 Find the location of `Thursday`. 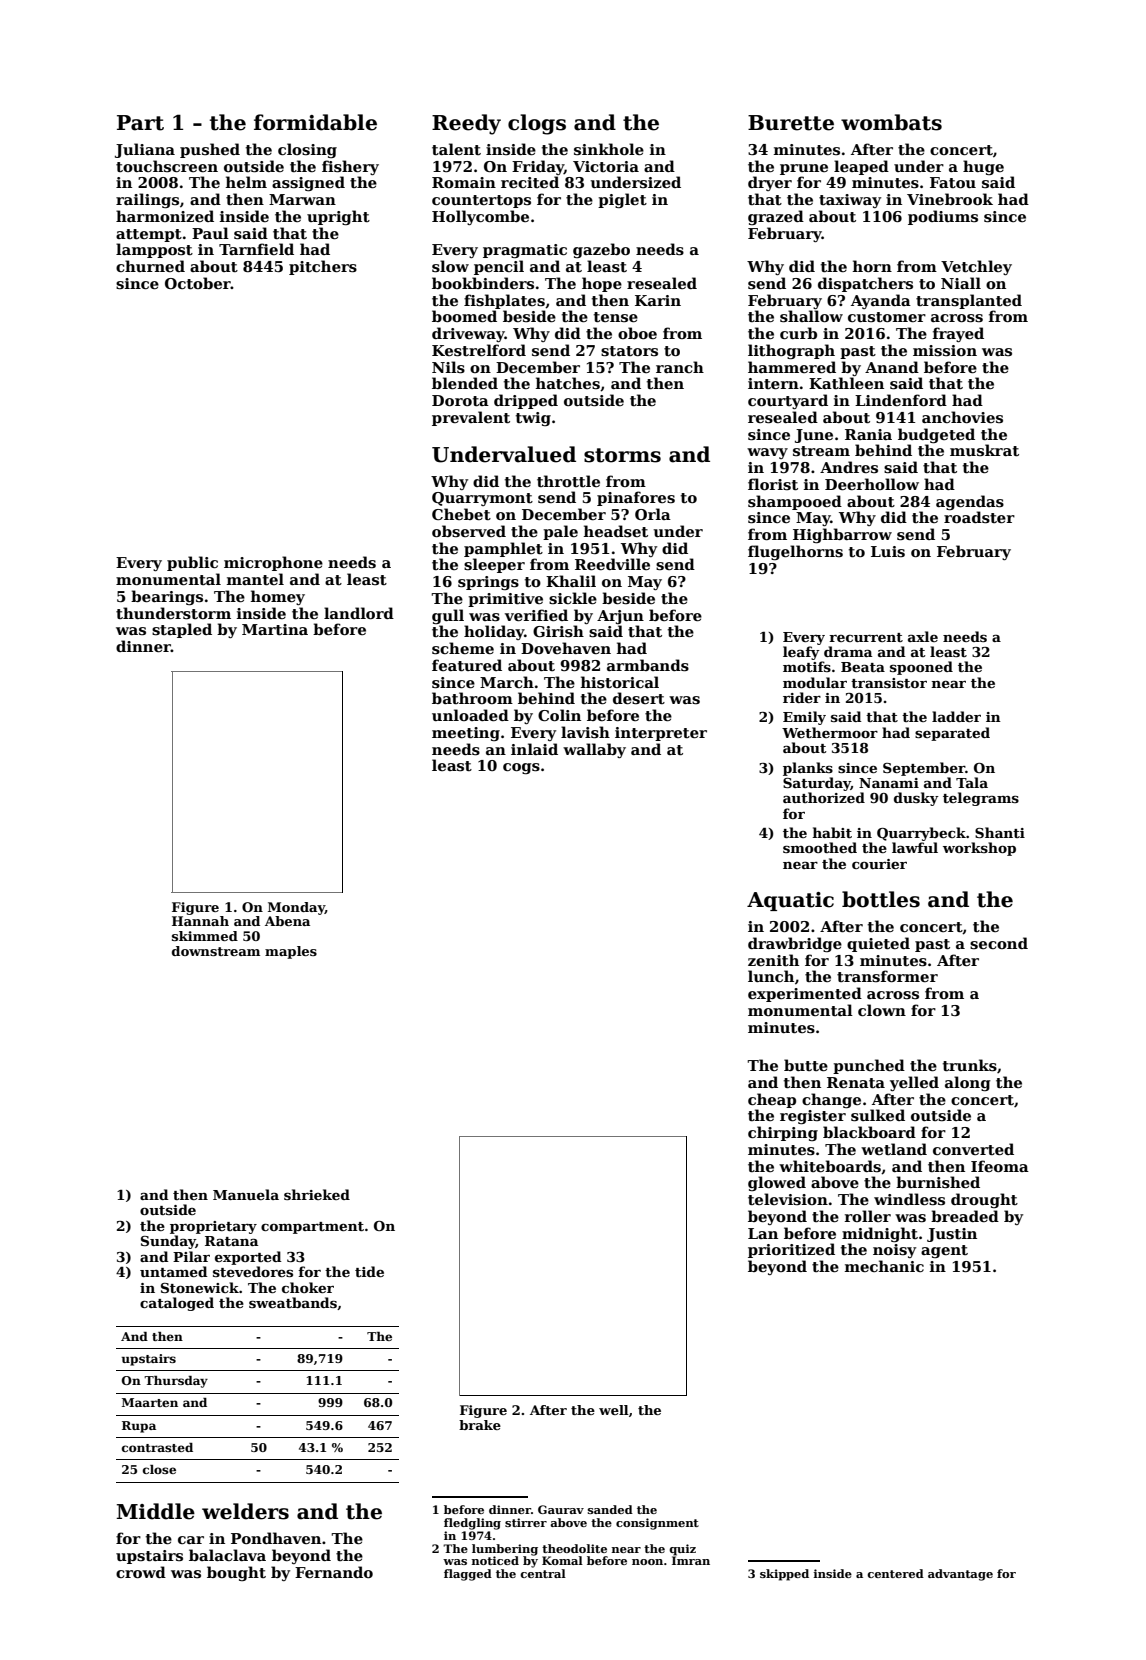

Thursday is located at coordinates (176, 1382).
